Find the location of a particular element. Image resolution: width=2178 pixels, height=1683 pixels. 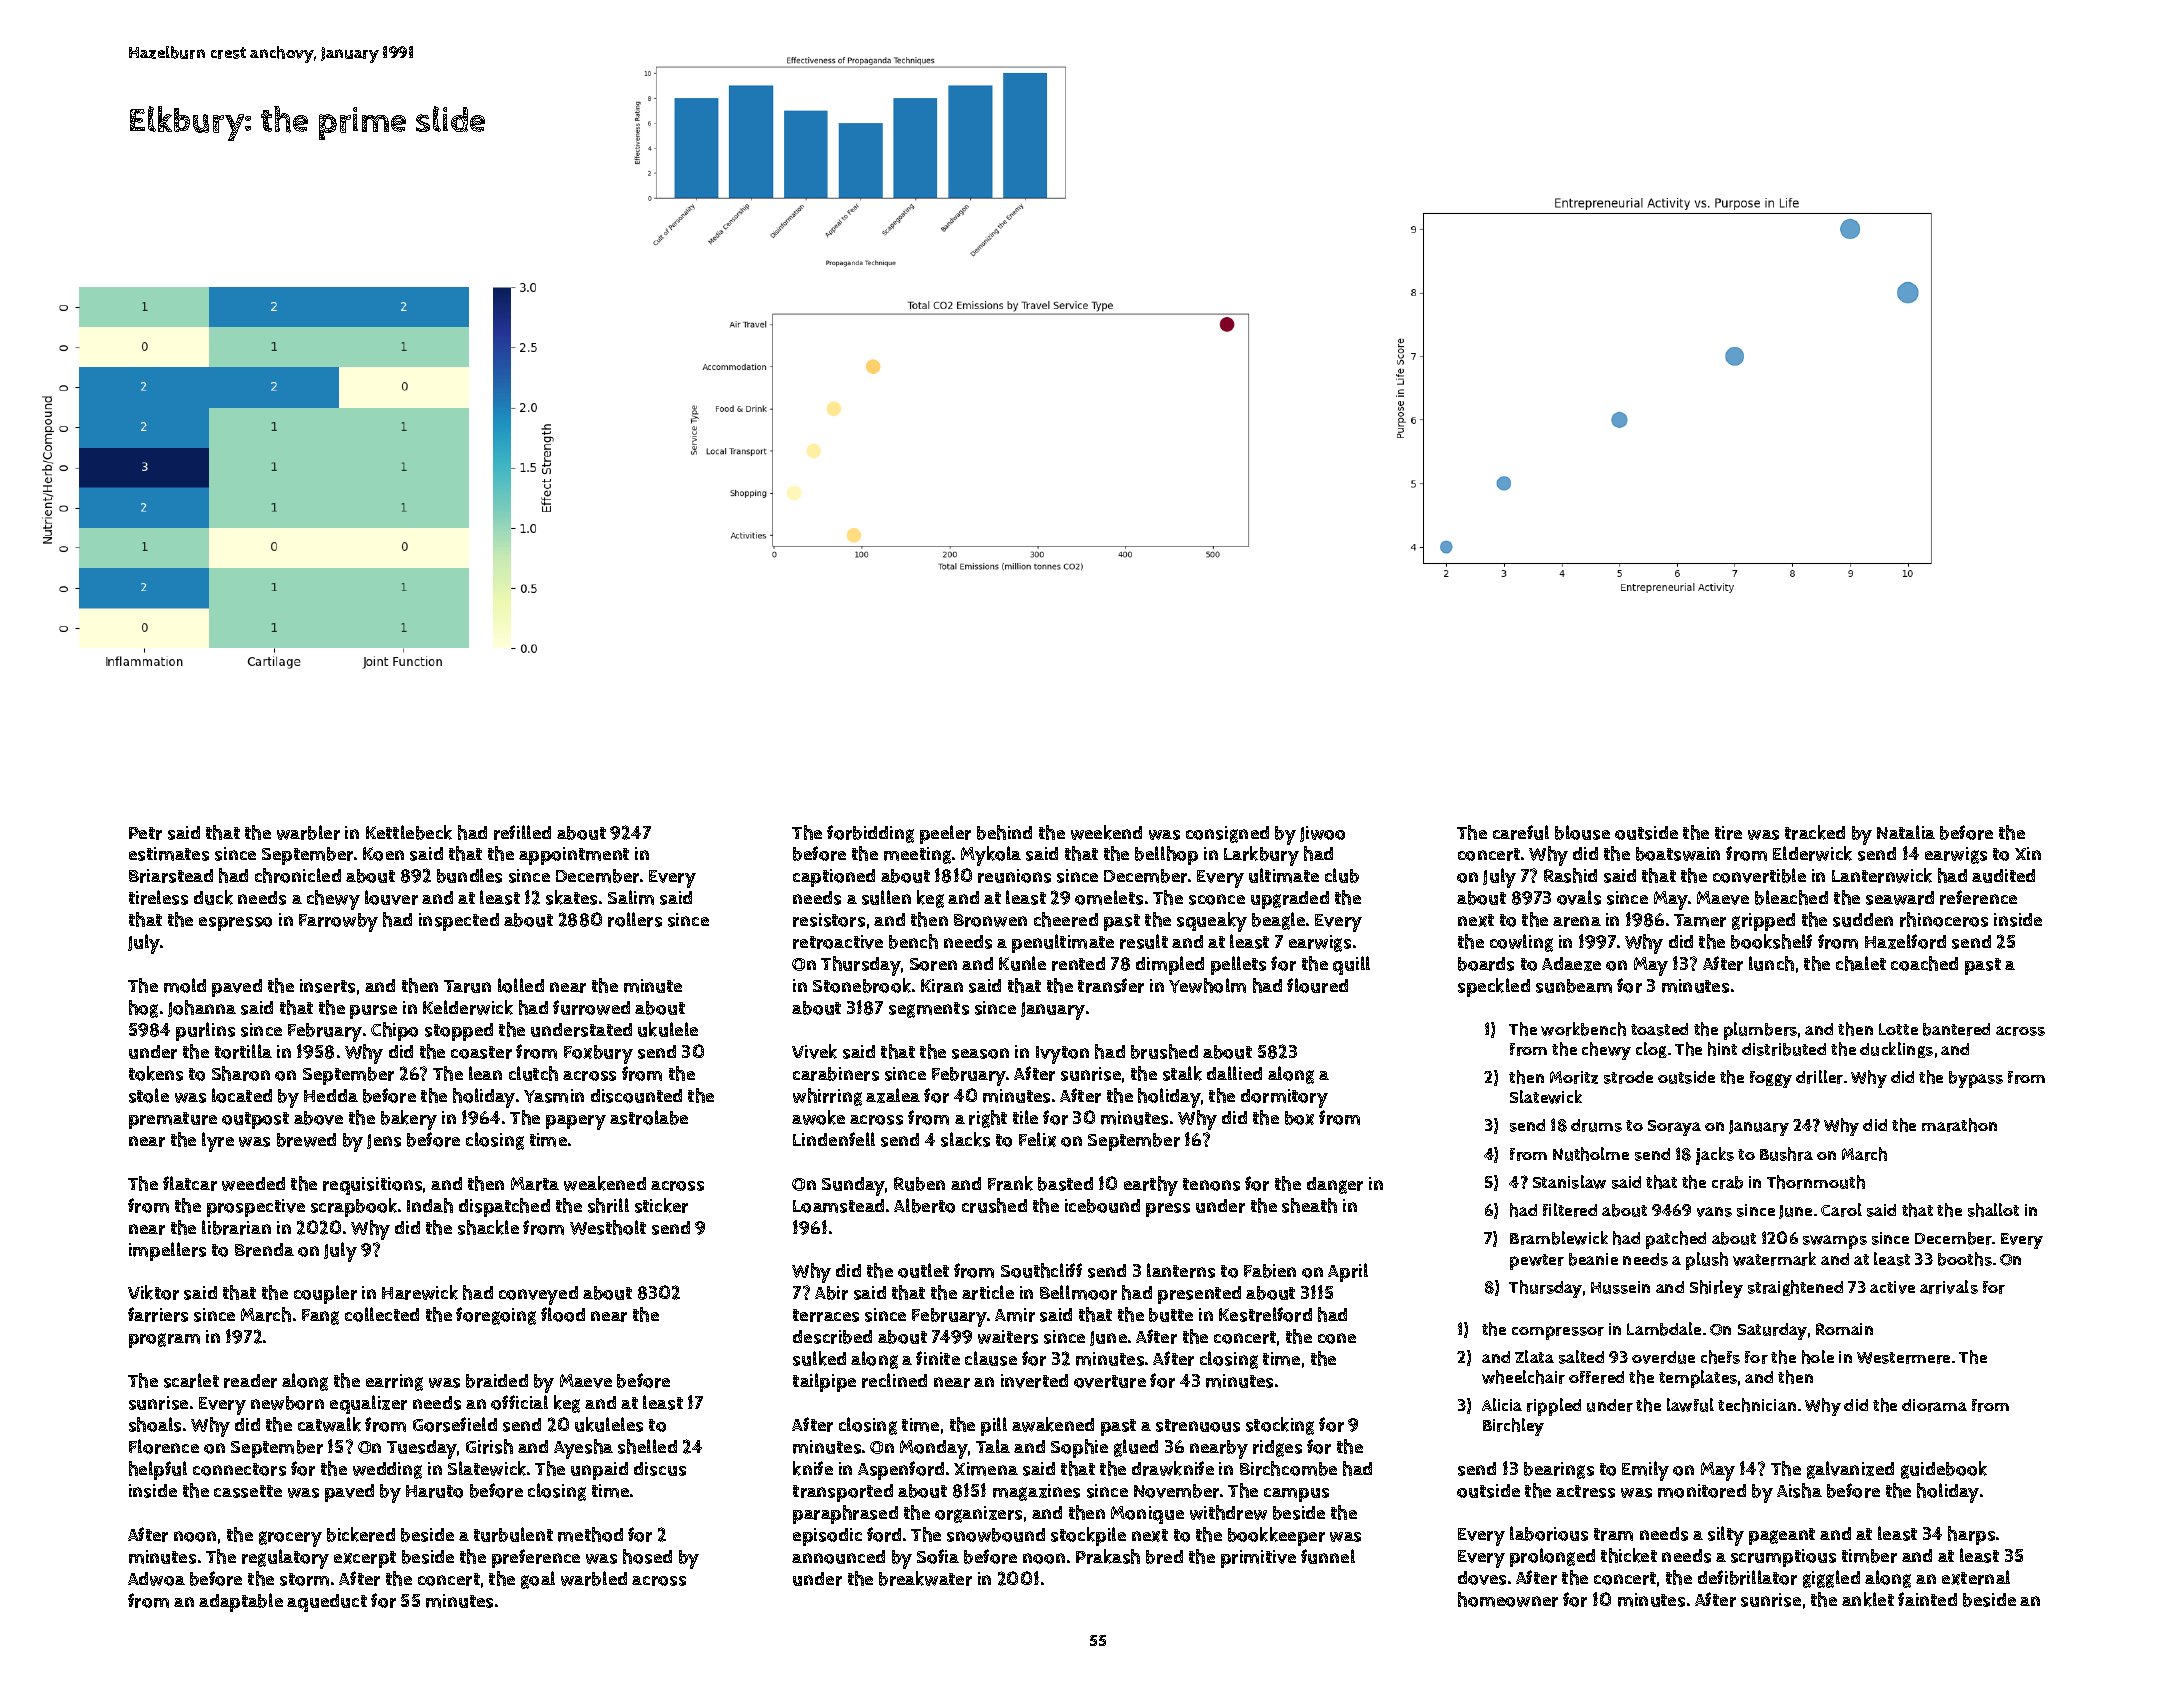

purse is located at coordinates (373, 1012).
